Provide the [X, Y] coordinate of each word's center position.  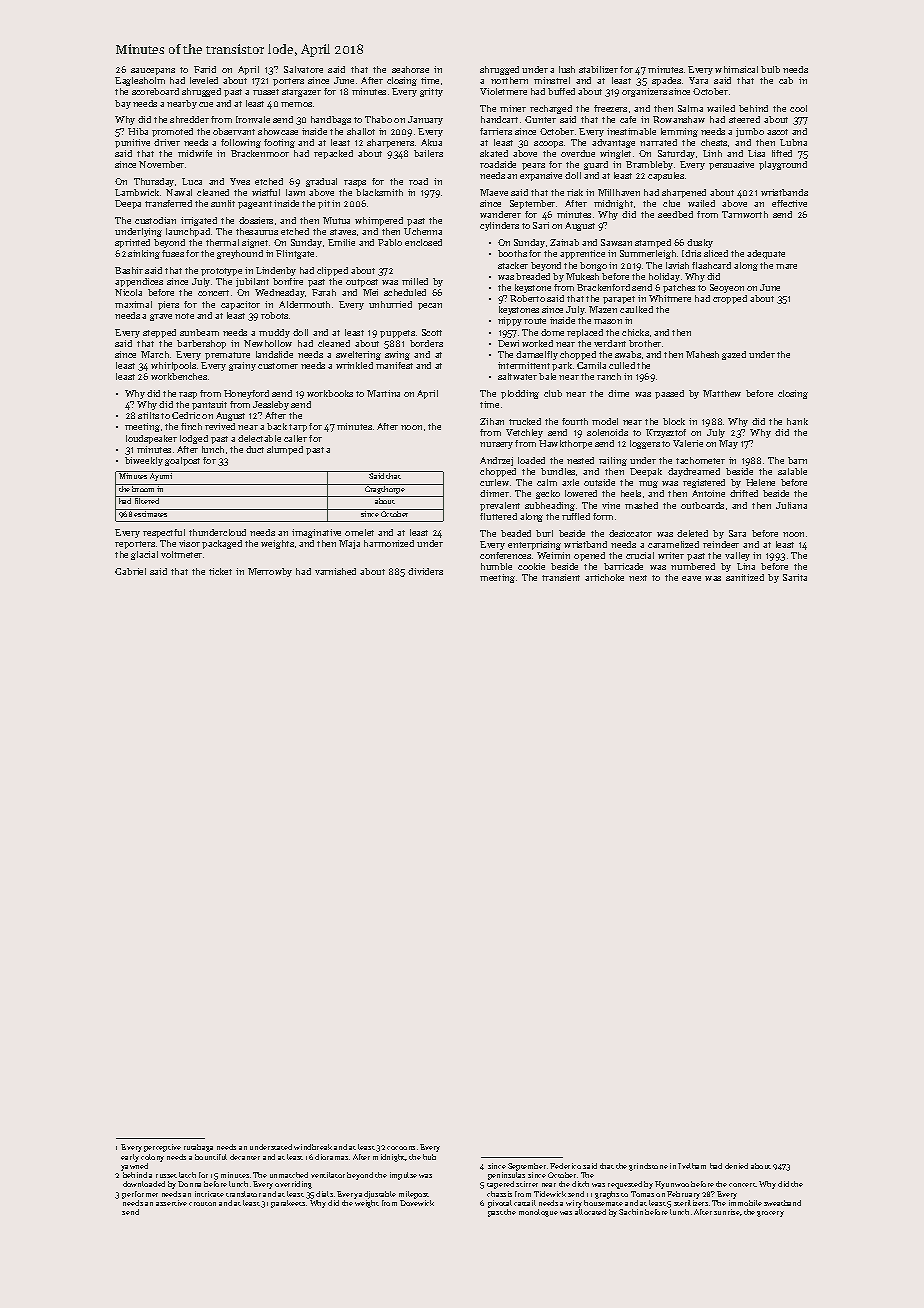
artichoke [604, 577]
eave [691, 578]
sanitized [745, 577]
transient [561, 577]
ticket [220, 571]
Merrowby [270, 572]
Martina [383, 393]
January [425, 120]
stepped [159, 333]
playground [783, 165]
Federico [565, 1166]
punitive [132, 143]
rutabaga [198, 1148]
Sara [737, 533]
